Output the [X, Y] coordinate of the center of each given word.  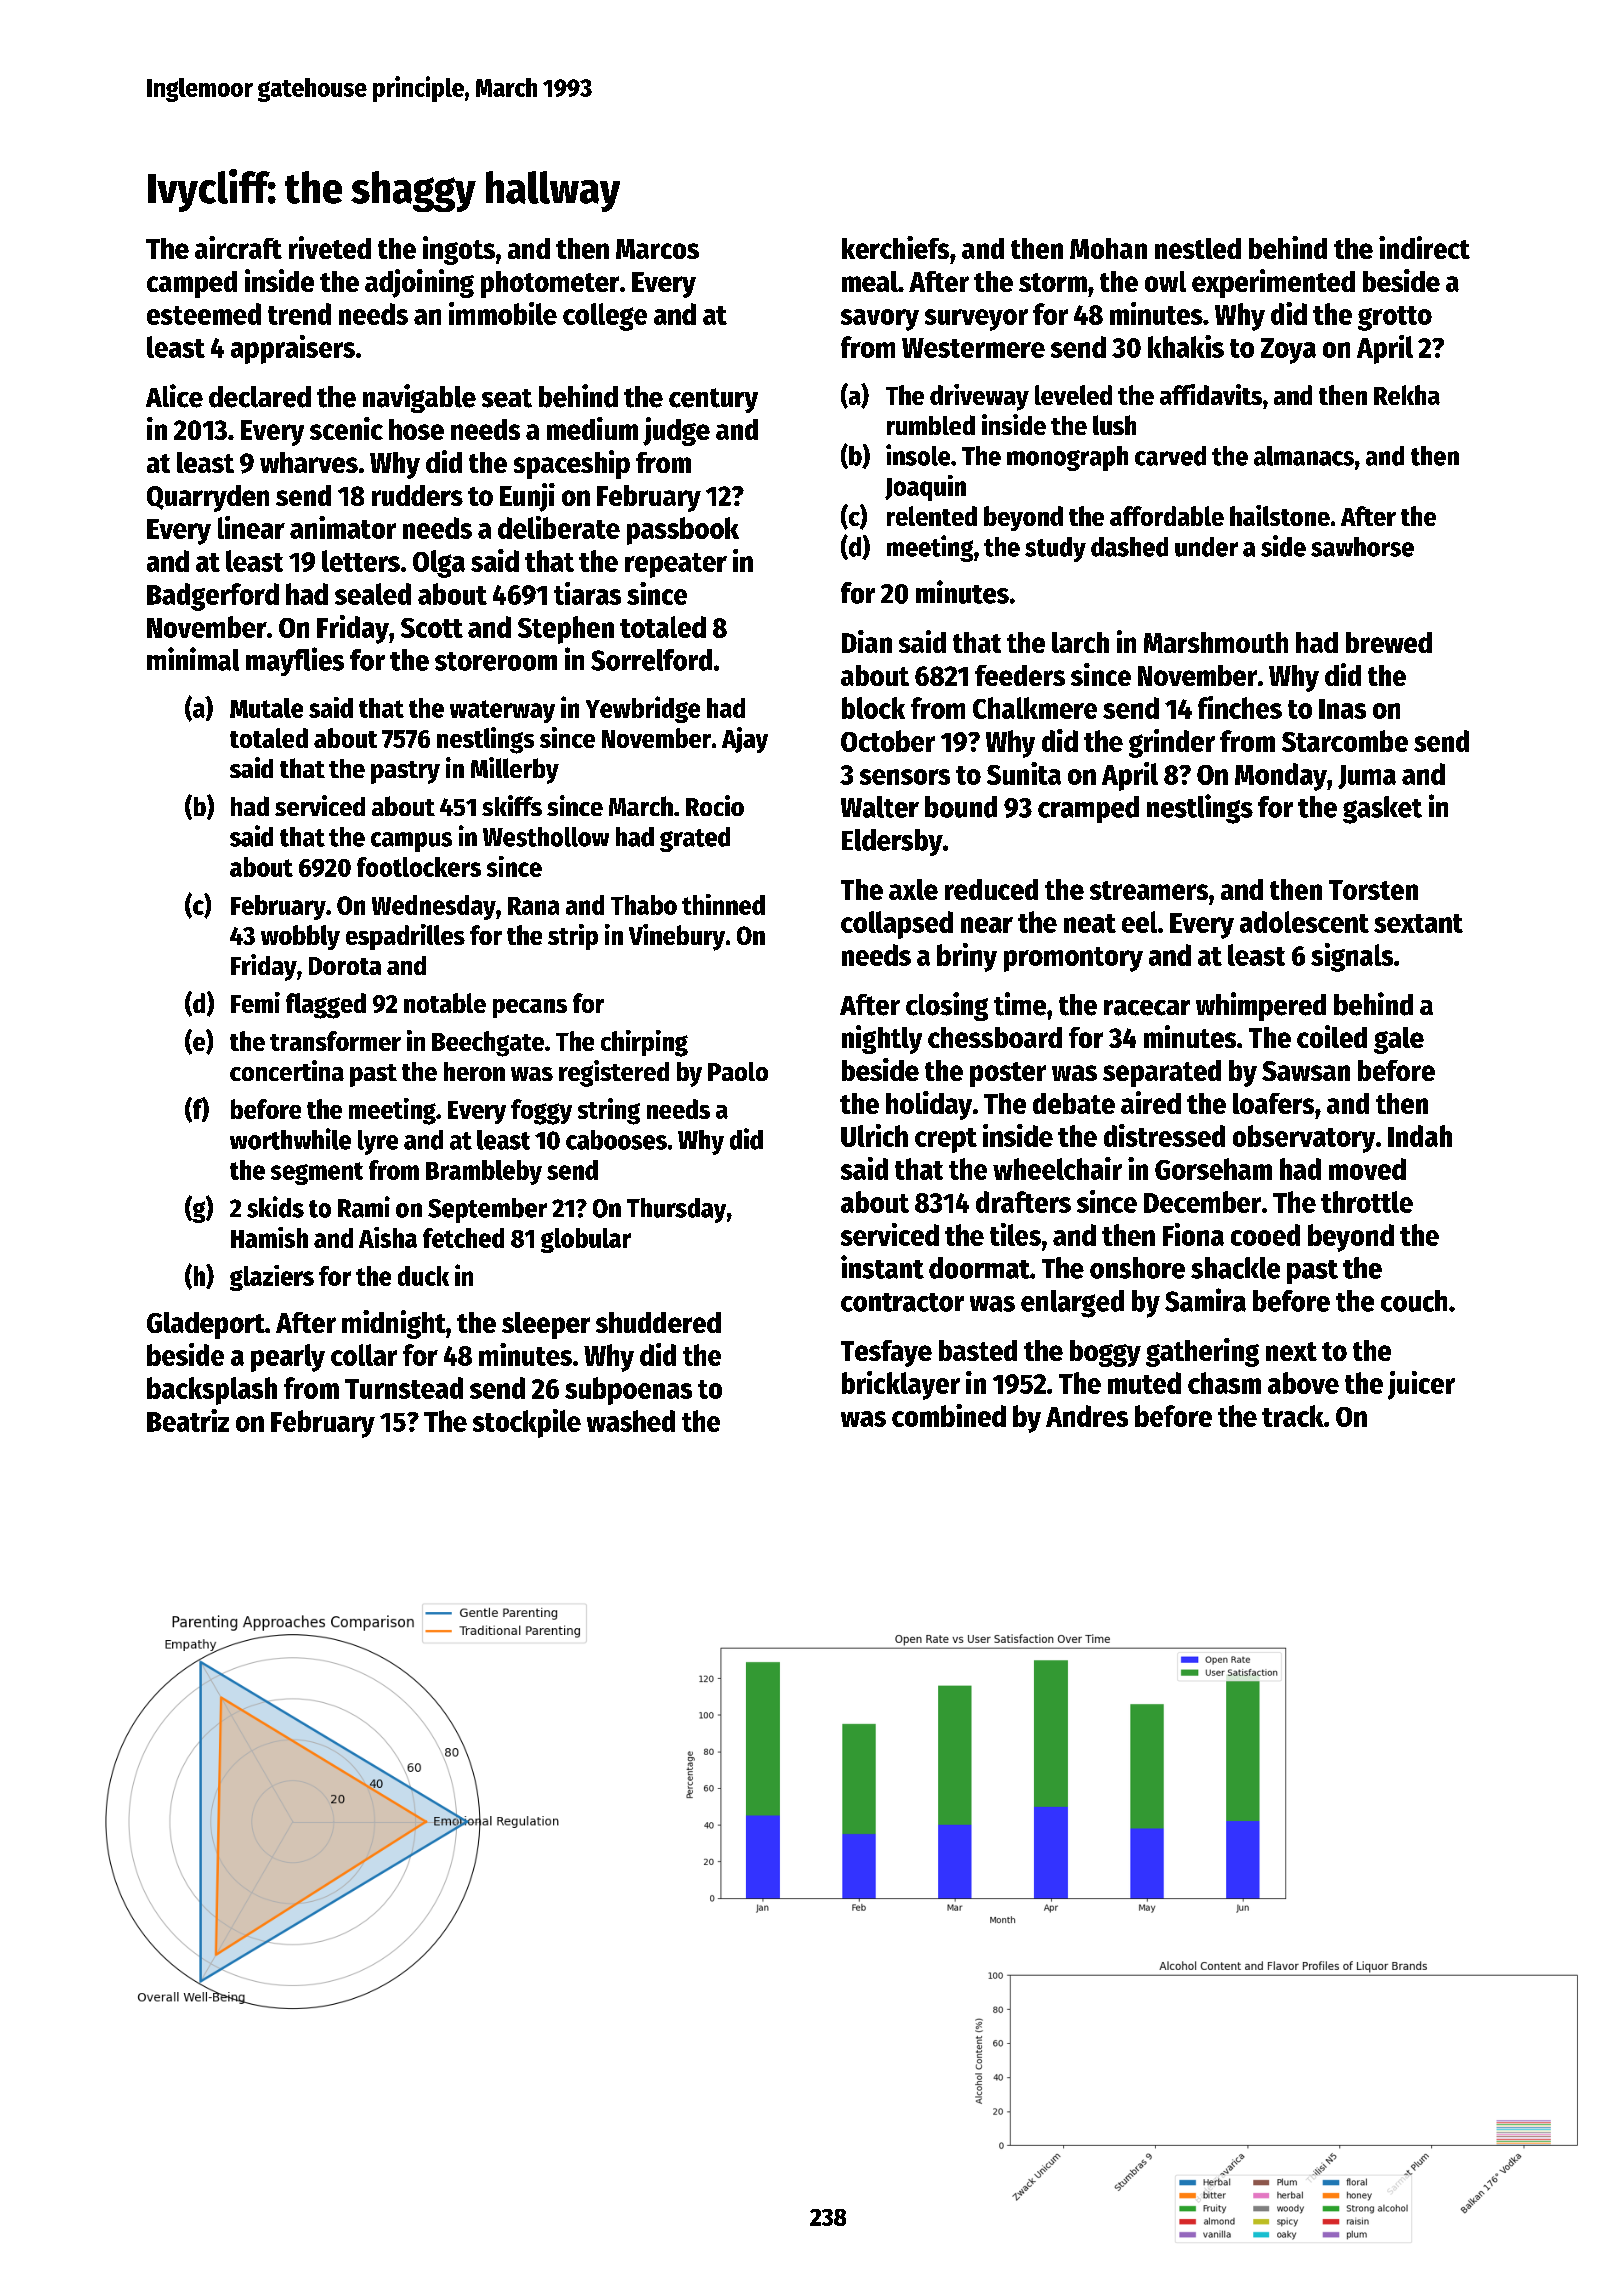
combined [949, 1415]
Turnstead [404, 1388]
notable [445, 1003]
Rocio [715, 805]
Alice [174, 396]
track [1293, 1416]
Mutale [266, 708]
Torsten [1373, 890]
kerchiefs [895, 247]
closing [947, 1006]
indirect [1424, 247]
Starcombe [1345, 741]
